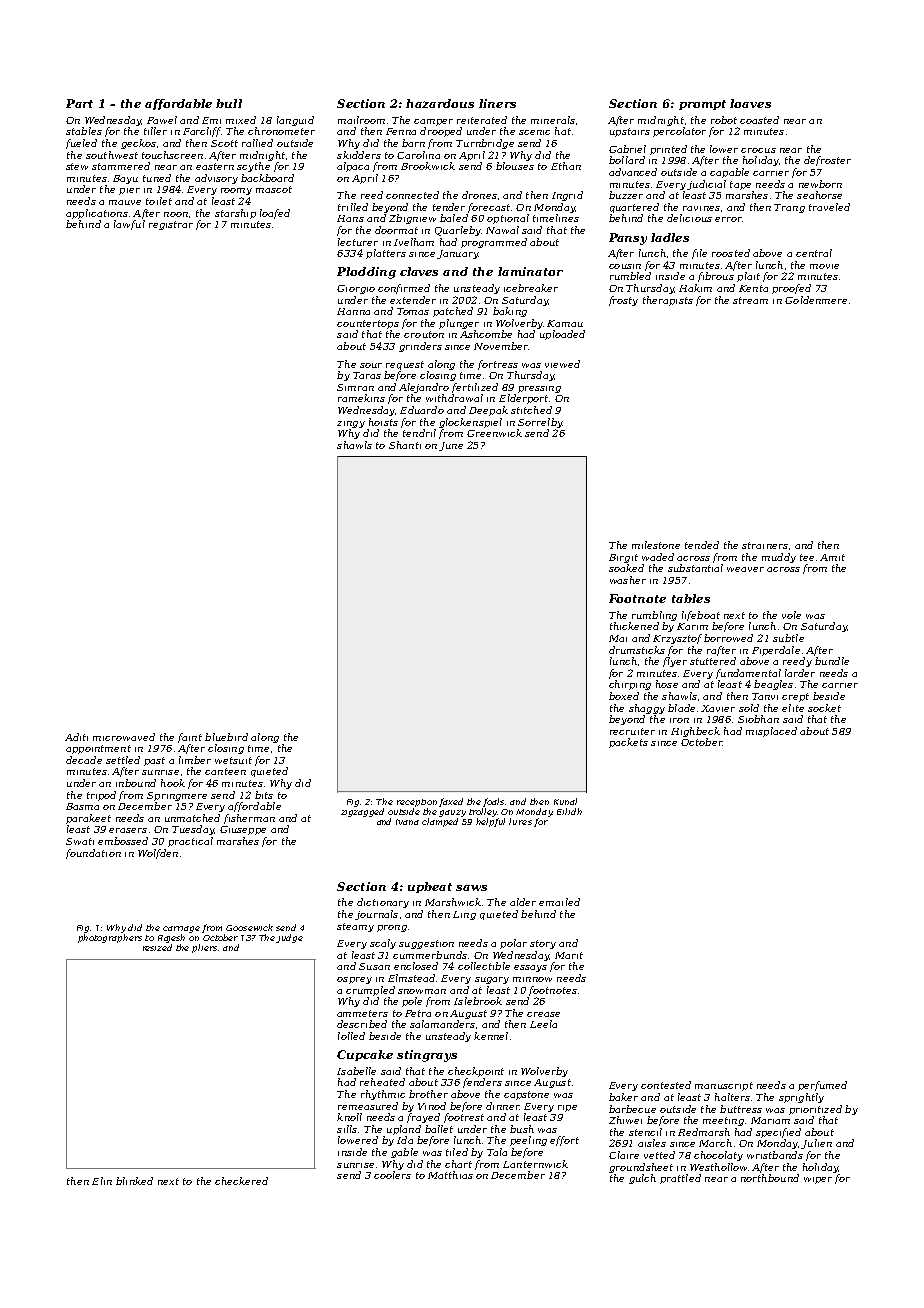 The image size is (924, 1308). Describe the element at coordinates (440, 103) in the screenshot. I see `hazardous` at that location.
